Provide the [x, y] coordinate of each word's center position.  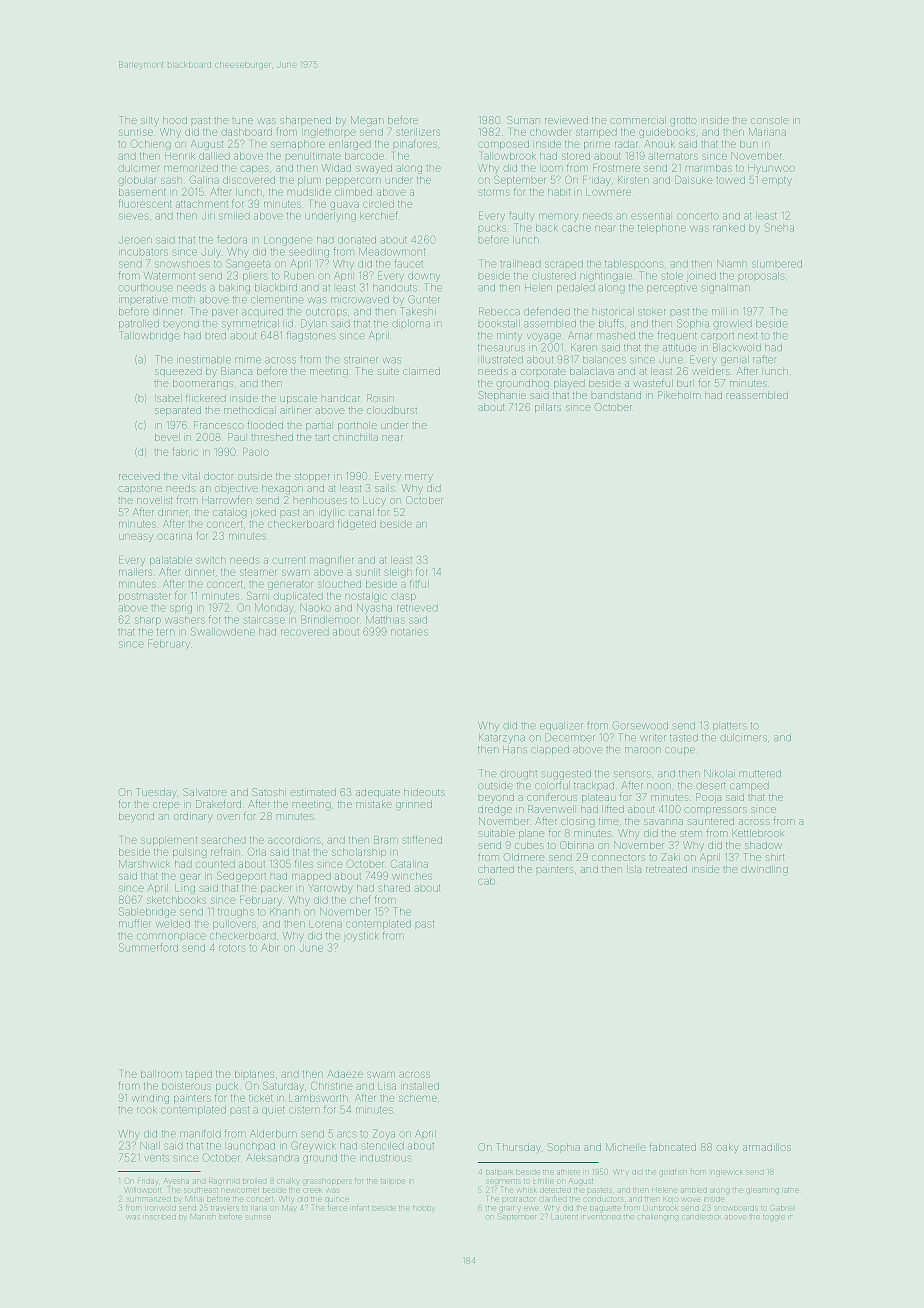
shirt [774, 857]
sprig [181, 609]
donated [357, 240]
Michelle [626, 1147]
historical [614, 311]
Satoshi [269, 792]
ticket [261, 1098]
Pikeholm [679, 395]
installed [420, 1086]
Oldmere [524, 857]
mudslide [309, 192]
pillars [548, 408]
